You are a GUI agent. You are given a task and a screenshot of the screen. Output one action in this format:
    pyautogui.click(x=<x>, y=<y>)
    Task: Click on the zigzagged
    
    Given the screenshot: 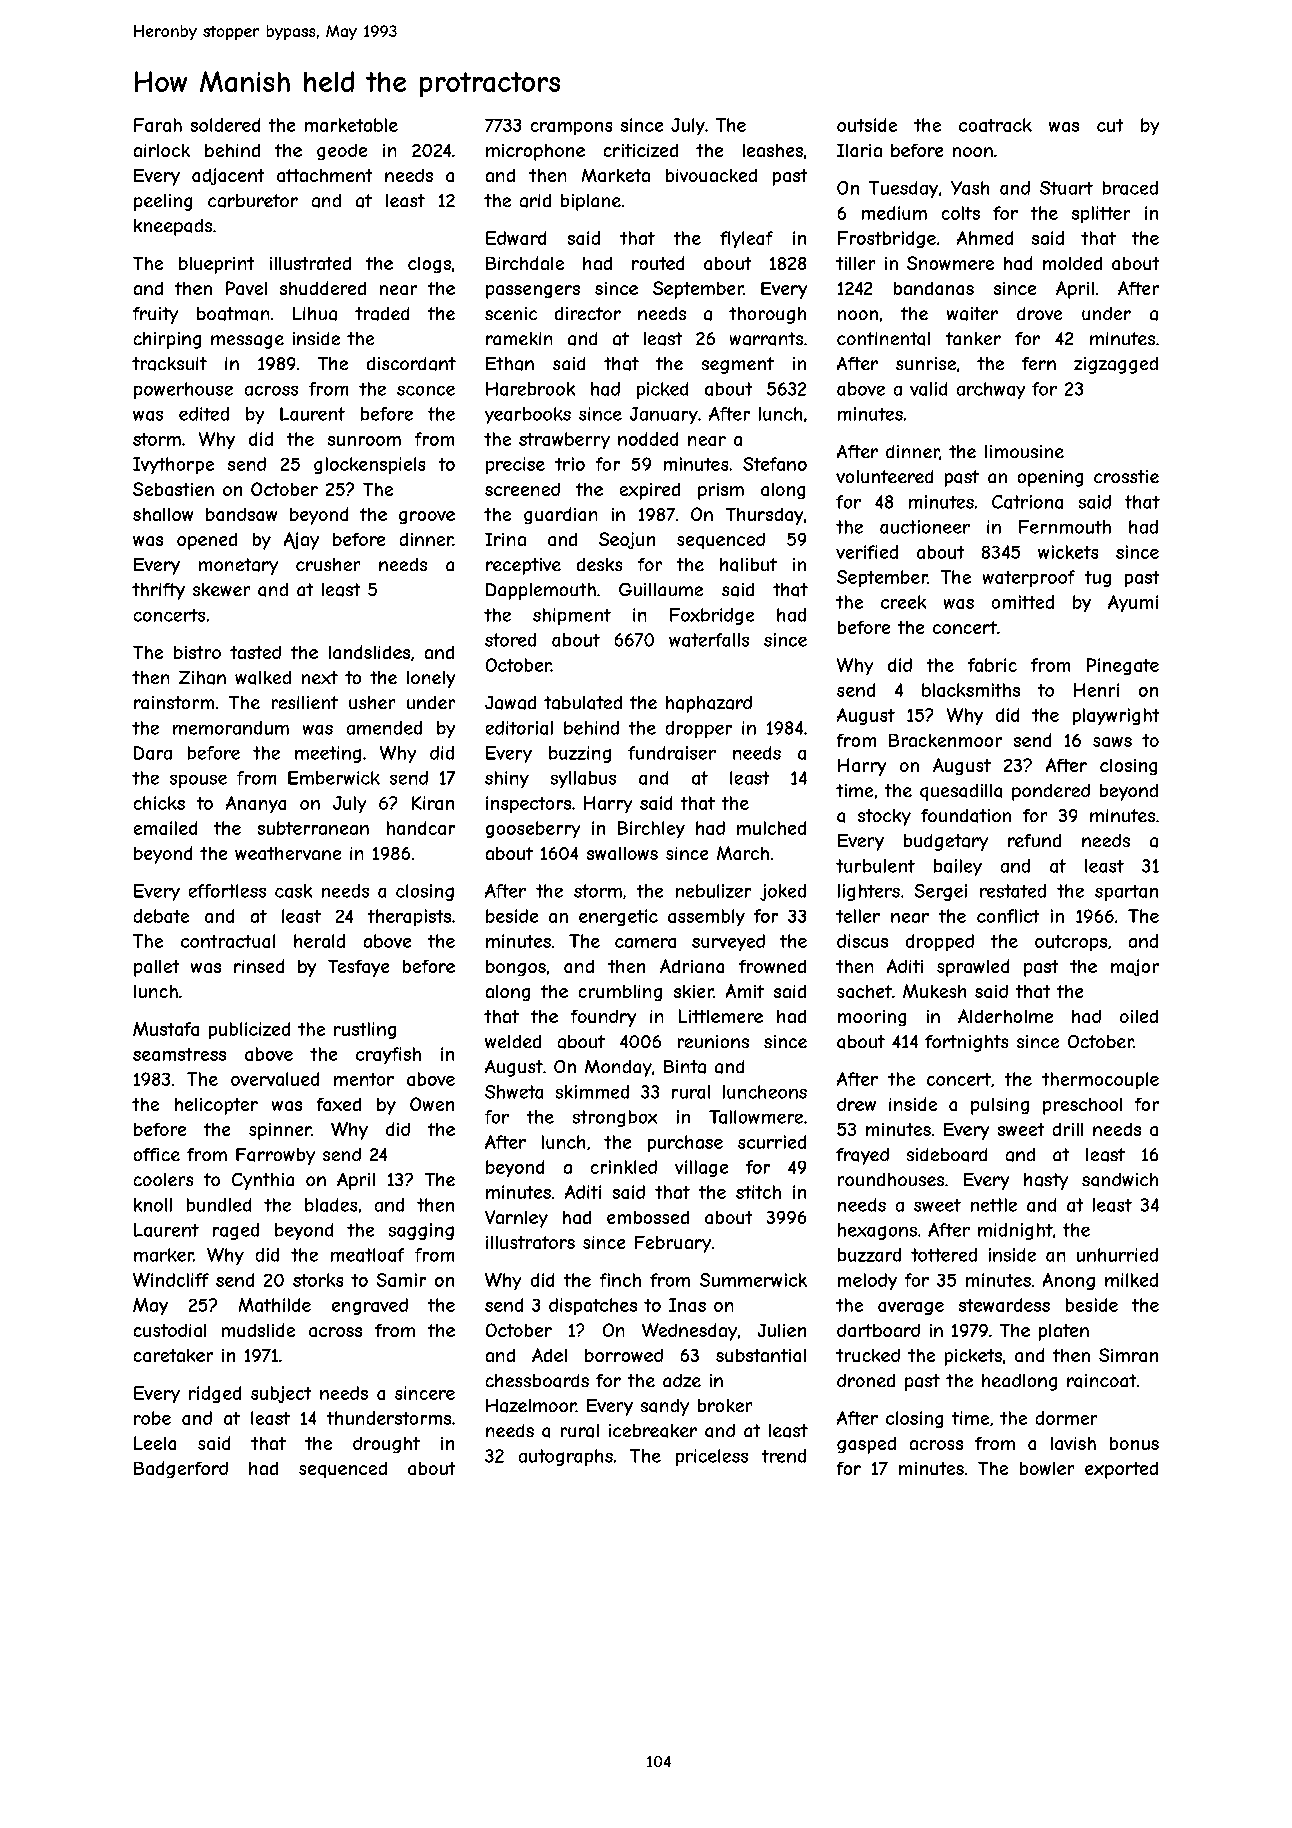 What is the action you would take?
    pyautogui.click(x=1116, y=365)
